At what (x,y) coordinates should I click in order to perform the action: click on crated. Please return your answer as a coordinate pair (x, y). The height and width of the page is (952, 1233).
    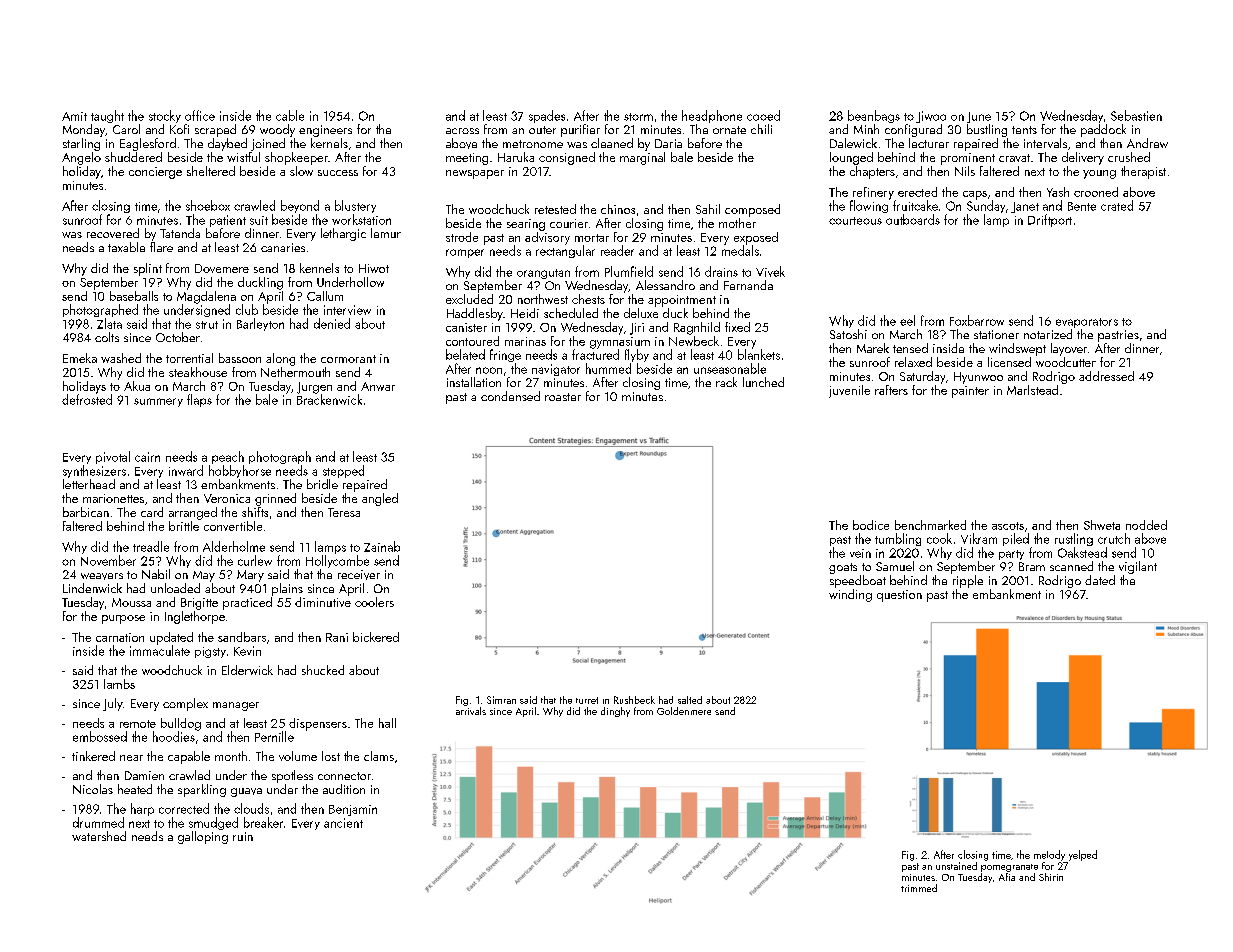
    Looking at the image, I should click on (1117, 205).
